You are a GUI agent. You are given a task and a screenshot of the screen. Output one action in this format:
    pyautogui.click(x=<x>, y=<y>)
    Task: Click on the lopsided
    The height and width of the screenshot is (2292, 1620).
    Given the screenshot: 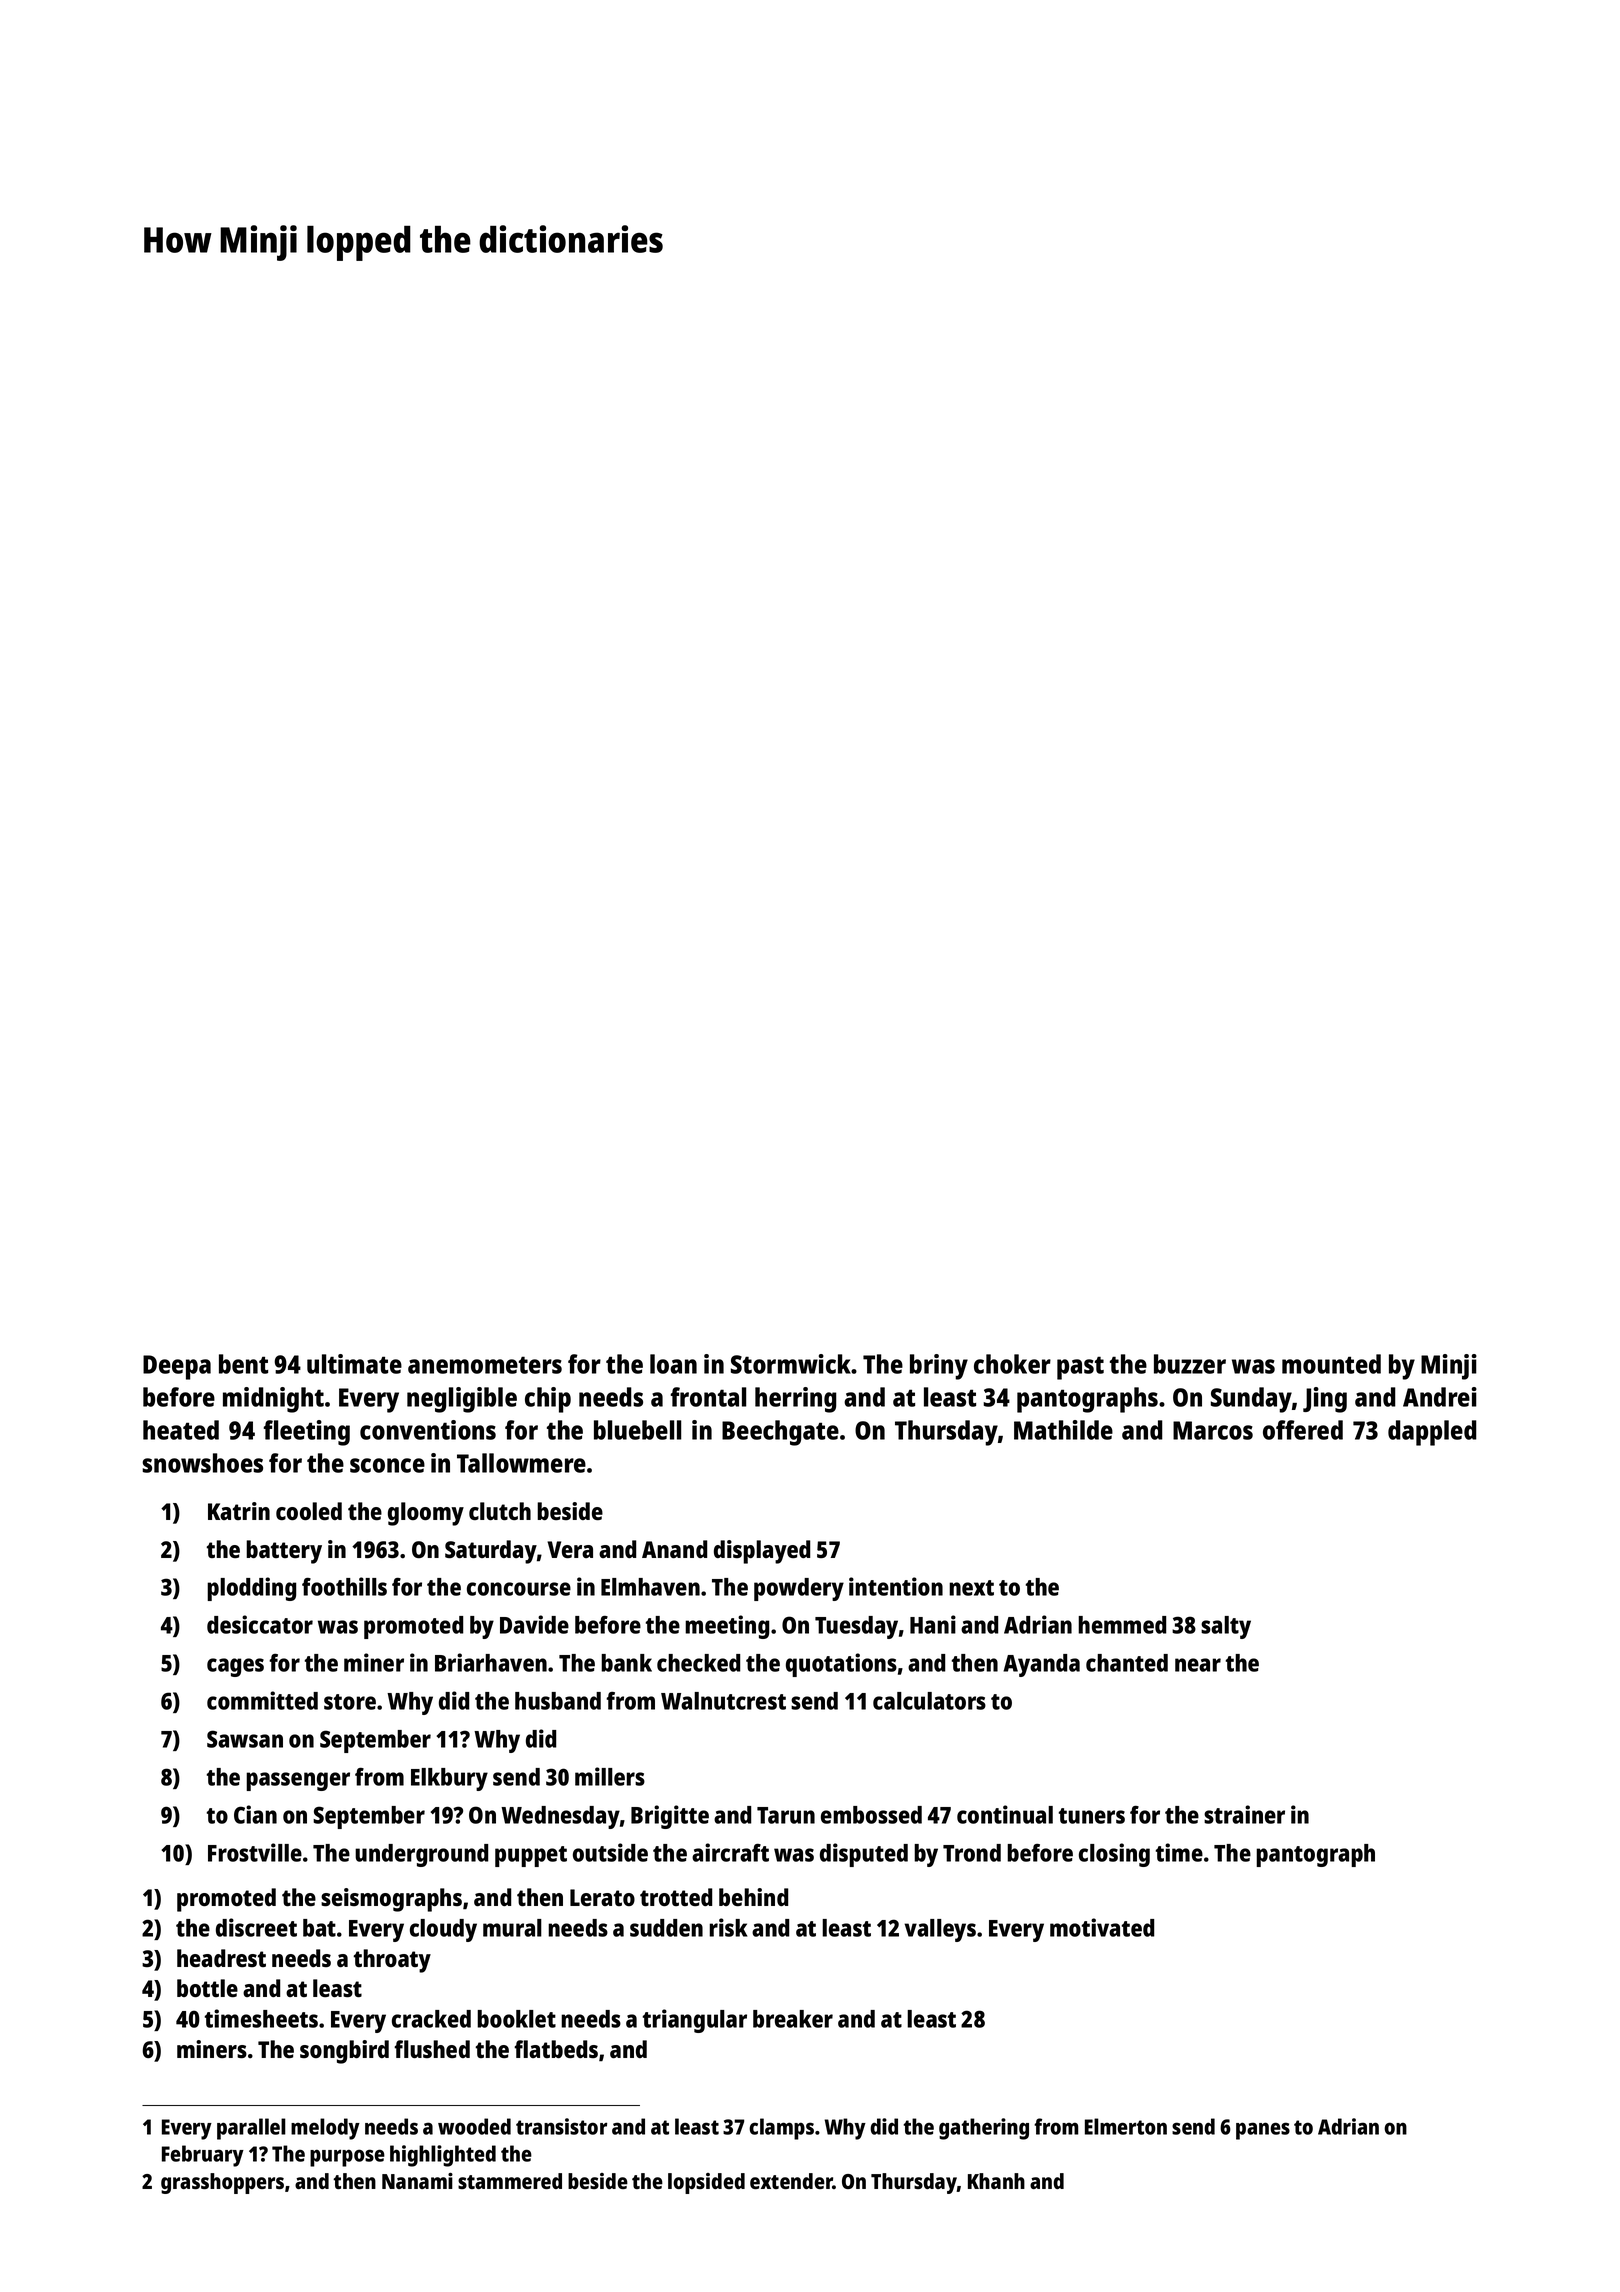 What is the action you would take?
    pyautogui.click(x=706, y=2183)
